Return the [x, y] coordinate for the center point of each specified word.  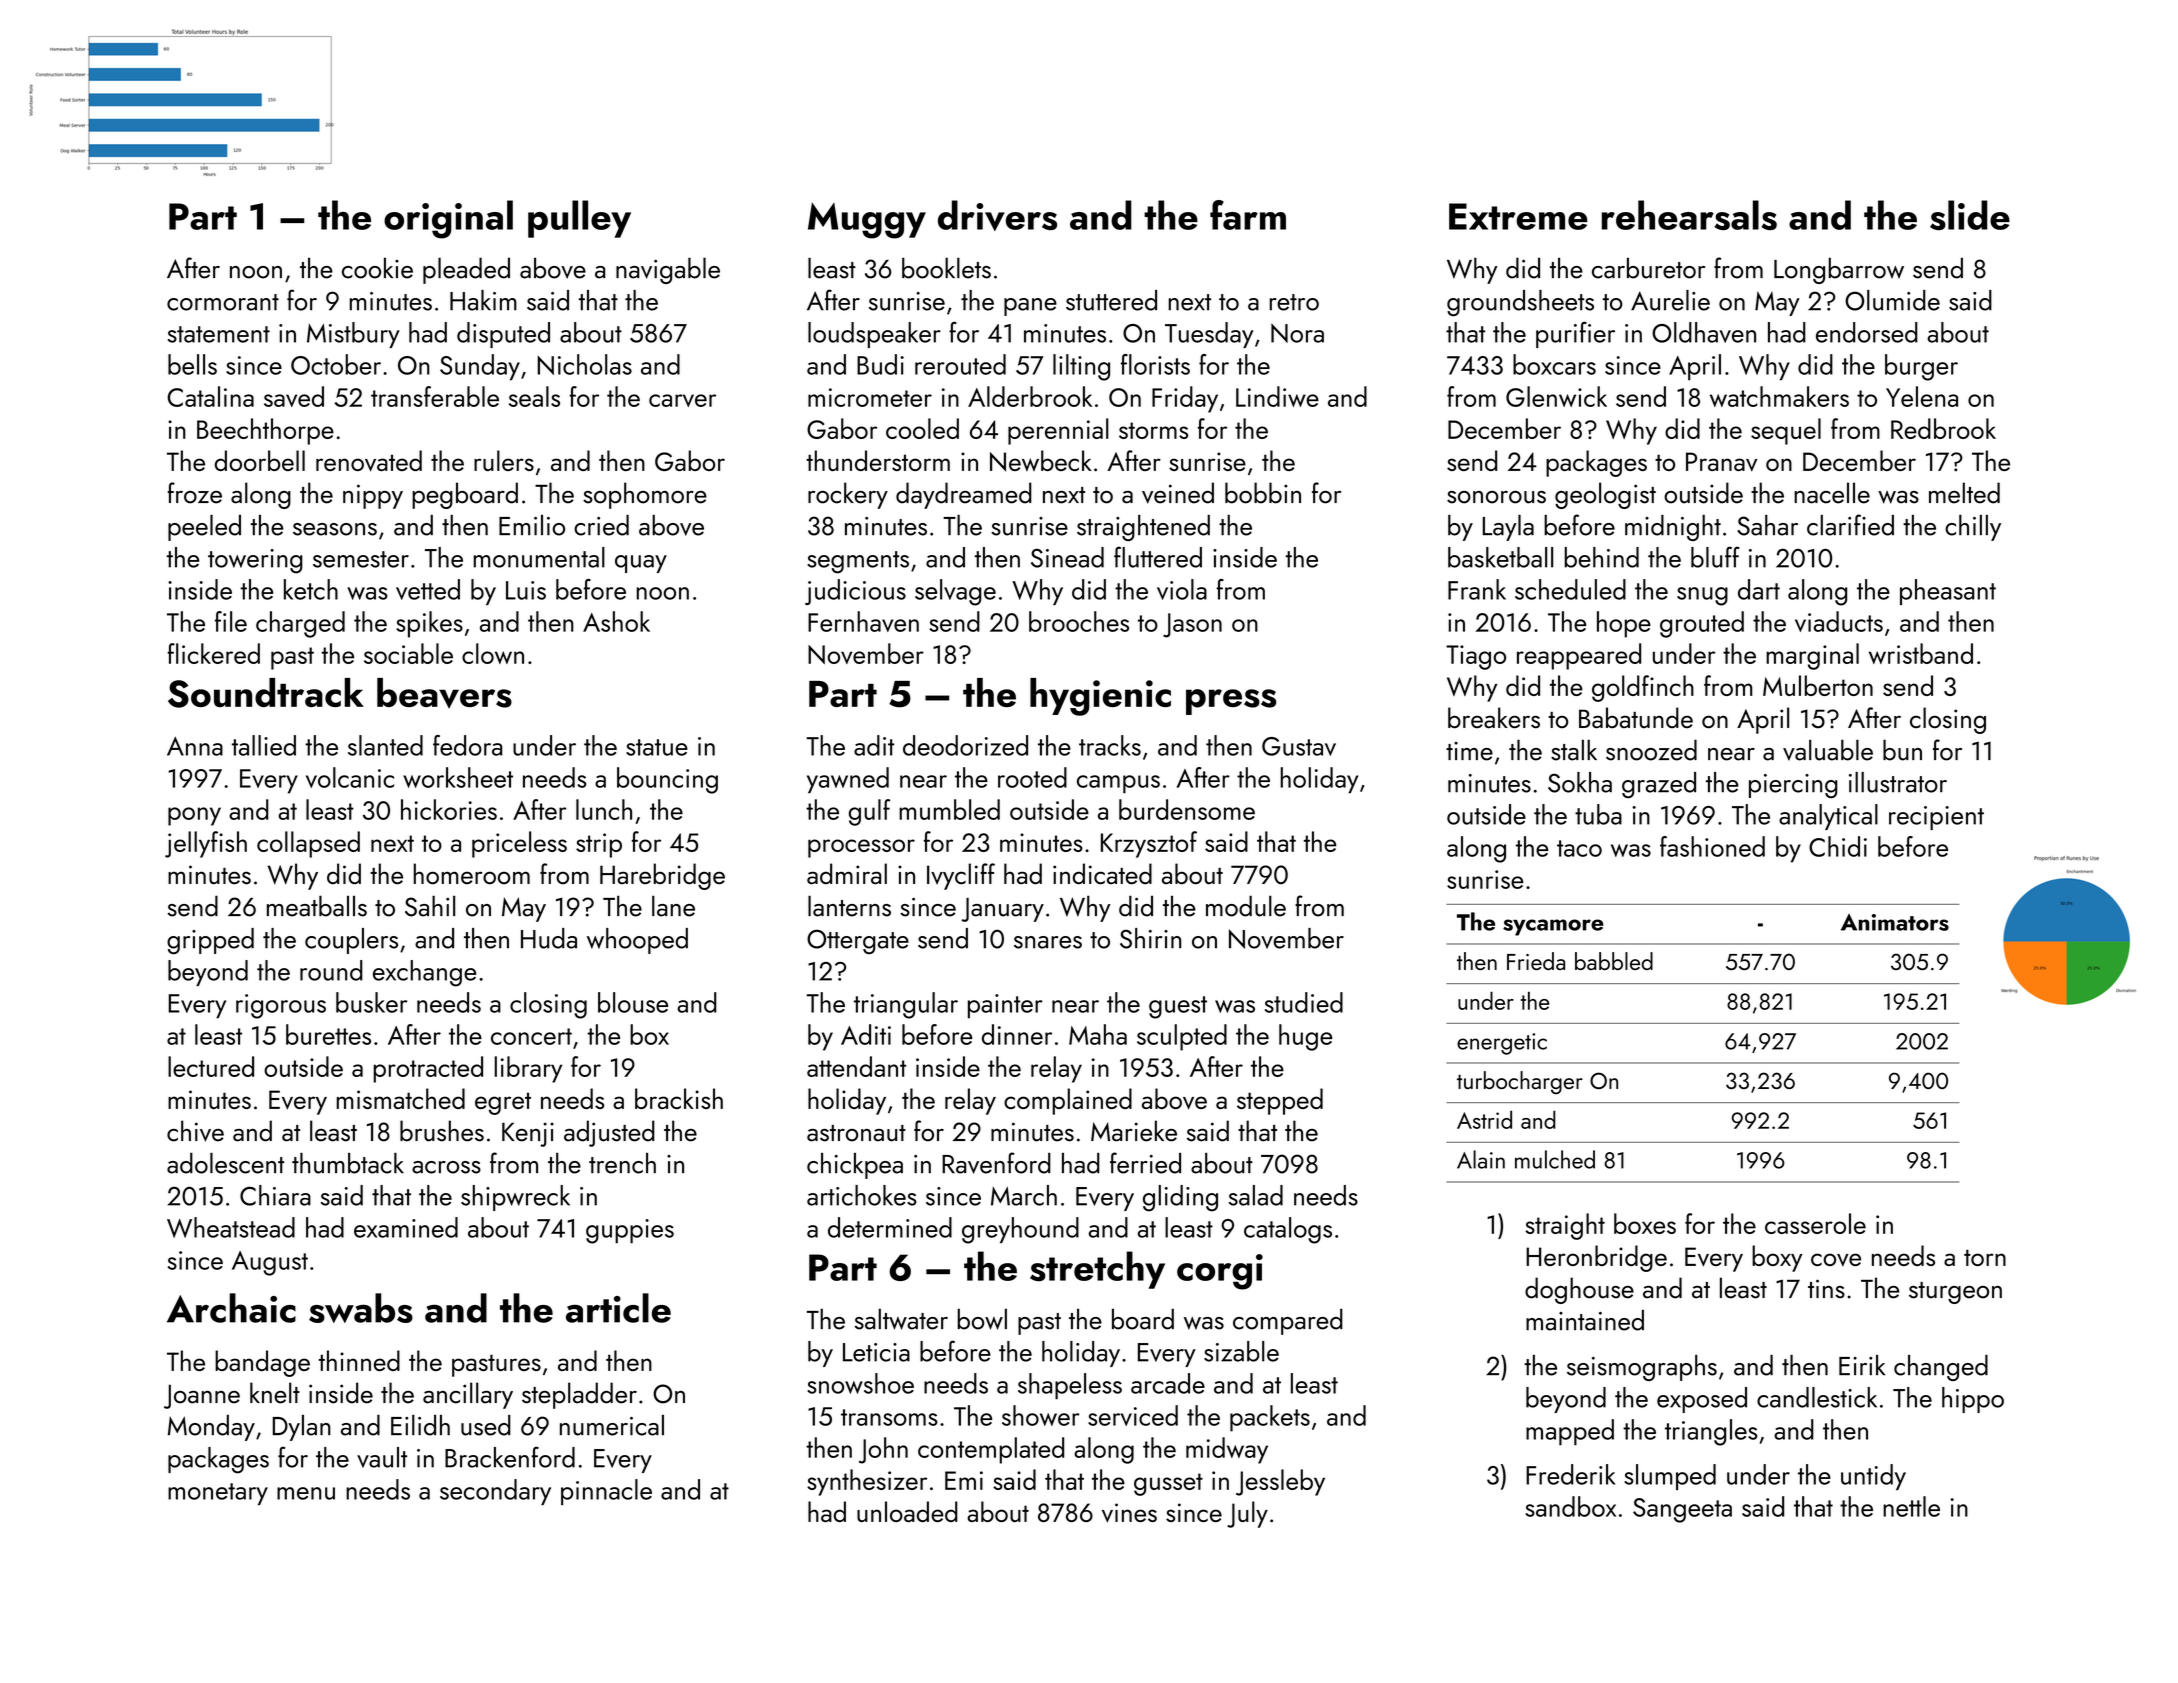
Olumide [1892, 300]
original [448, 219]
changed [1941, 1368]
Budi [880, 364]
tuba [1598, 814]
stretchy [1097, 1270]
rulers [504, 460]
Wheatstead [231, 1227]
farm [1248, 215]
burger [1921, 367]
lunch [604, 809]
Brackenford [510, 1457]
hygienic [1100, 697]
